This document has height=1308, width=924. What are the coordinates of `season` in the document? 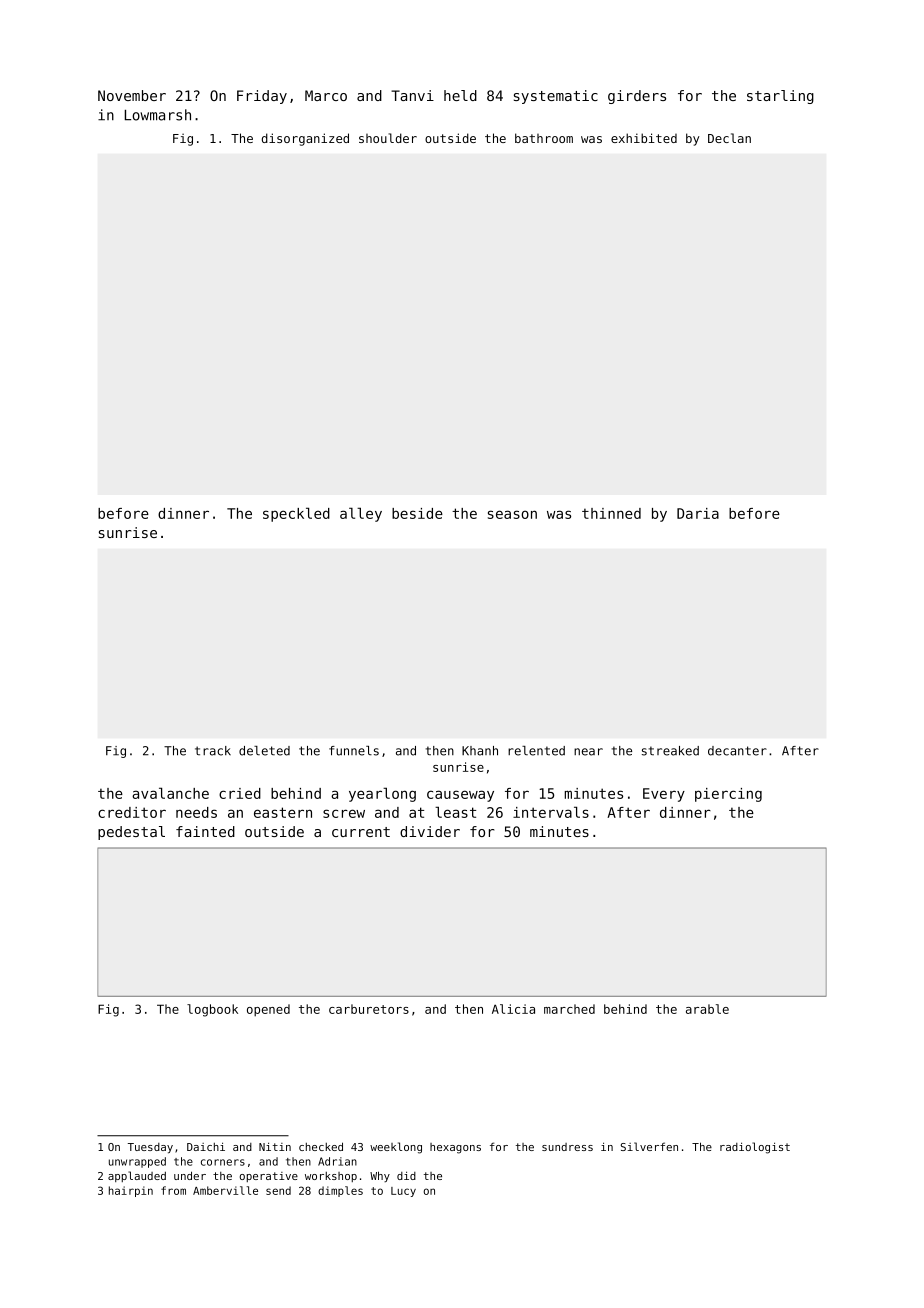 It's located at (512, 514).
